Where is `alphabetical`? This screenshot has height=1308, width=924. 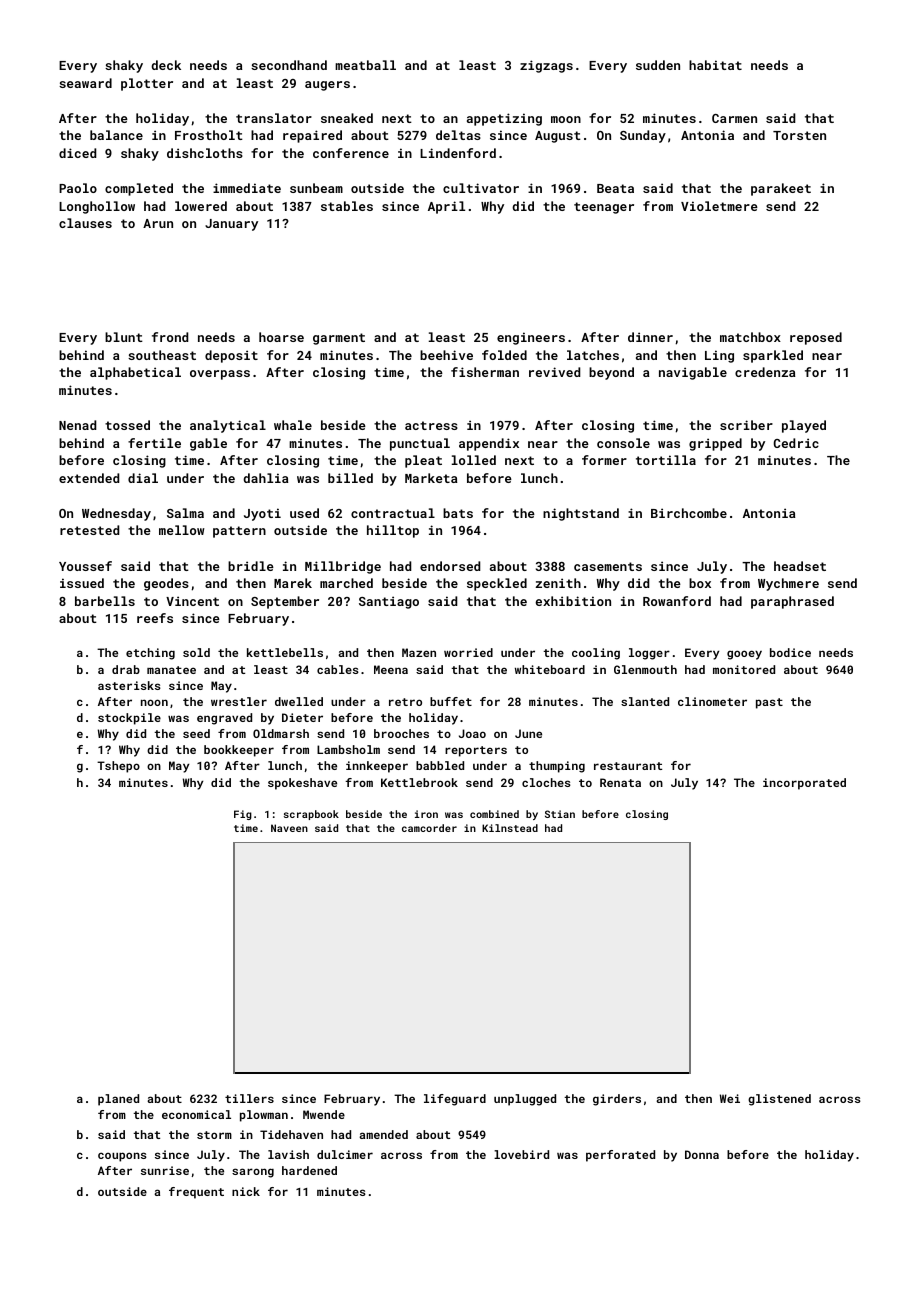
alphabetical is located at coordinates (135, 373).
